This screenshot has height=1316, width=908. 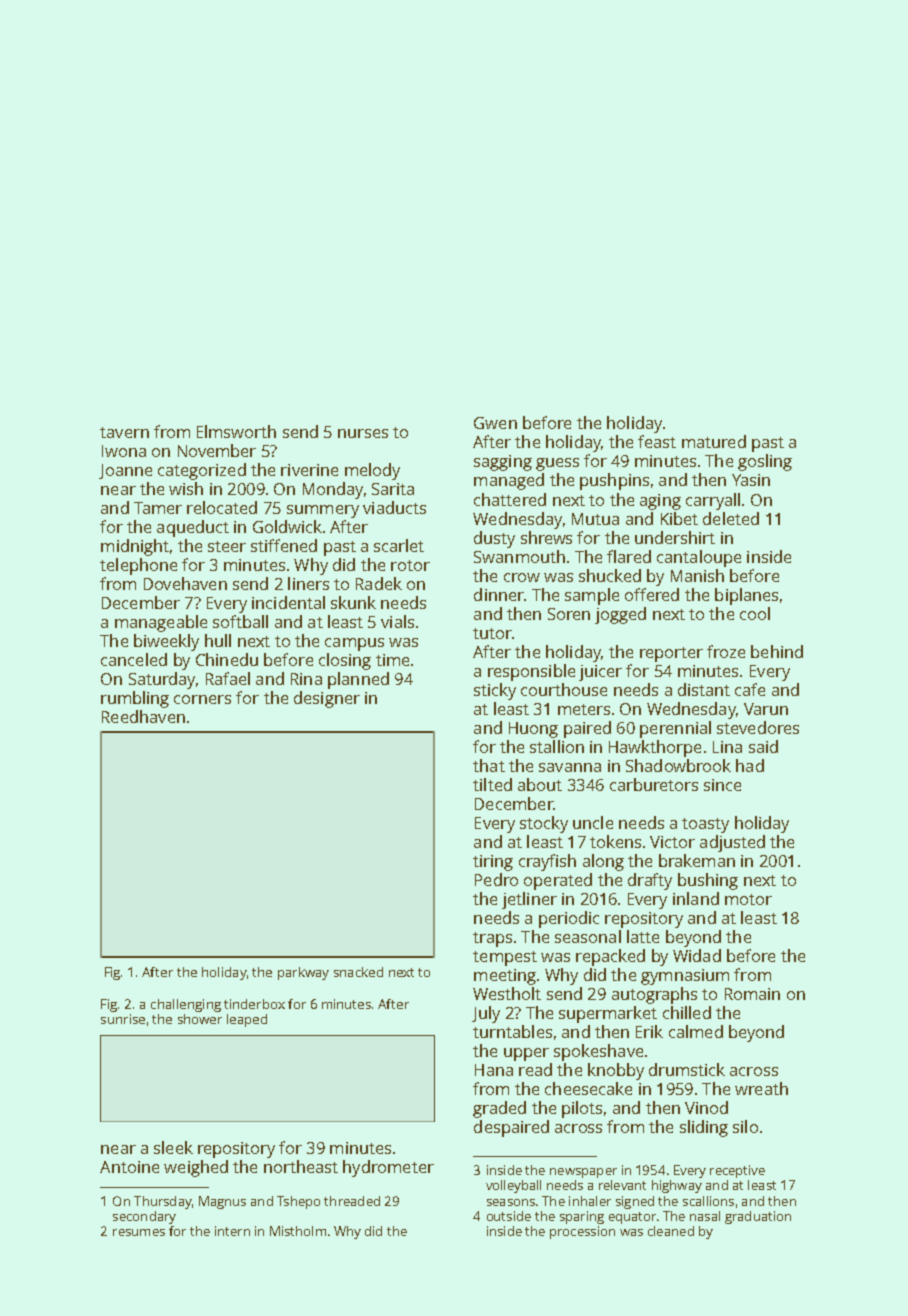 What do you see at coordinates (687, 1069) in the screenshot?
I see `drumstick` at bounding box center [687, 1069].
